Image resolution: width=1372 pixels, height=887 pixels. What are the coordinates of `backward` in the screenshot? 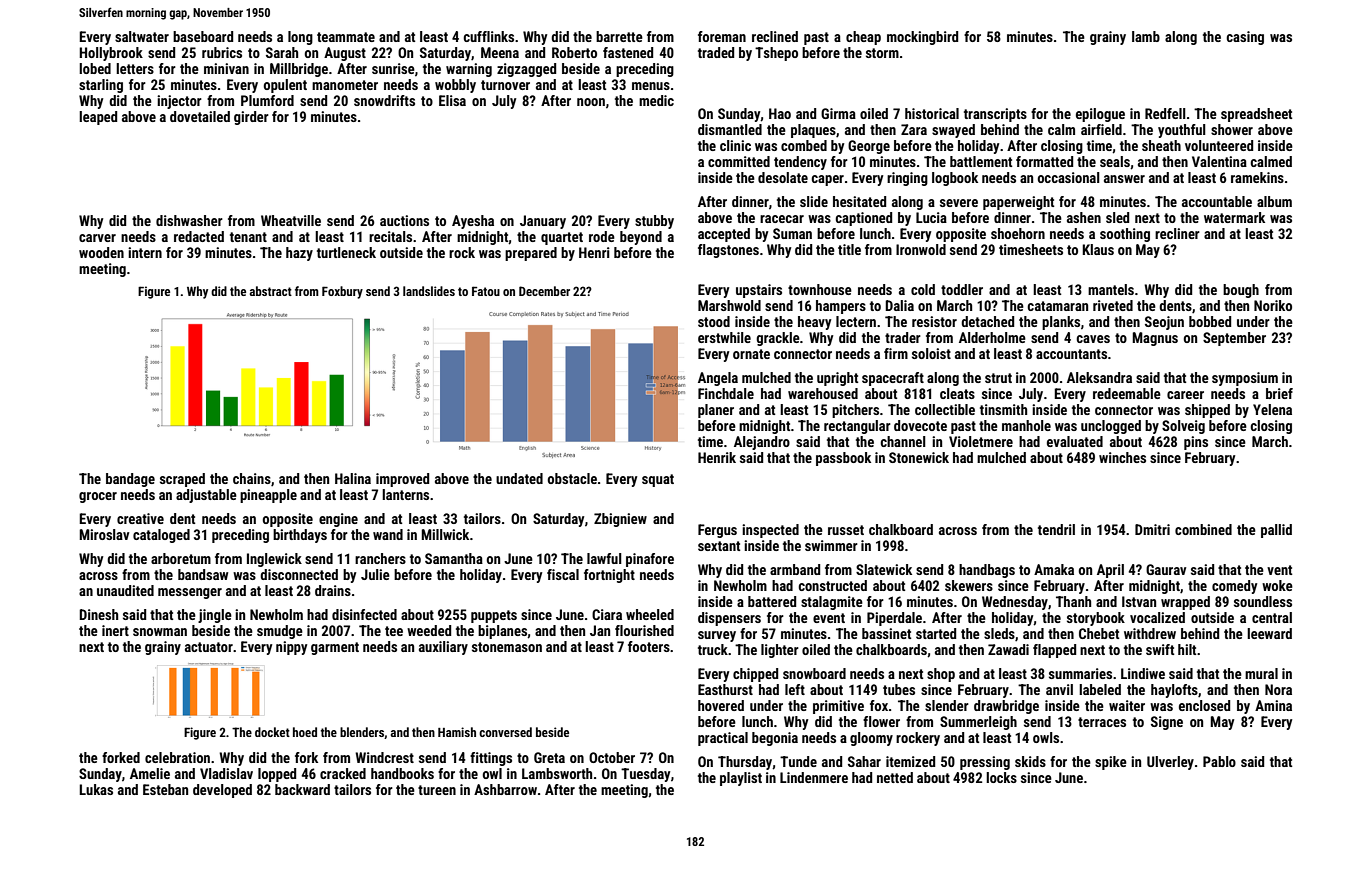 It's located at (302, 789).
